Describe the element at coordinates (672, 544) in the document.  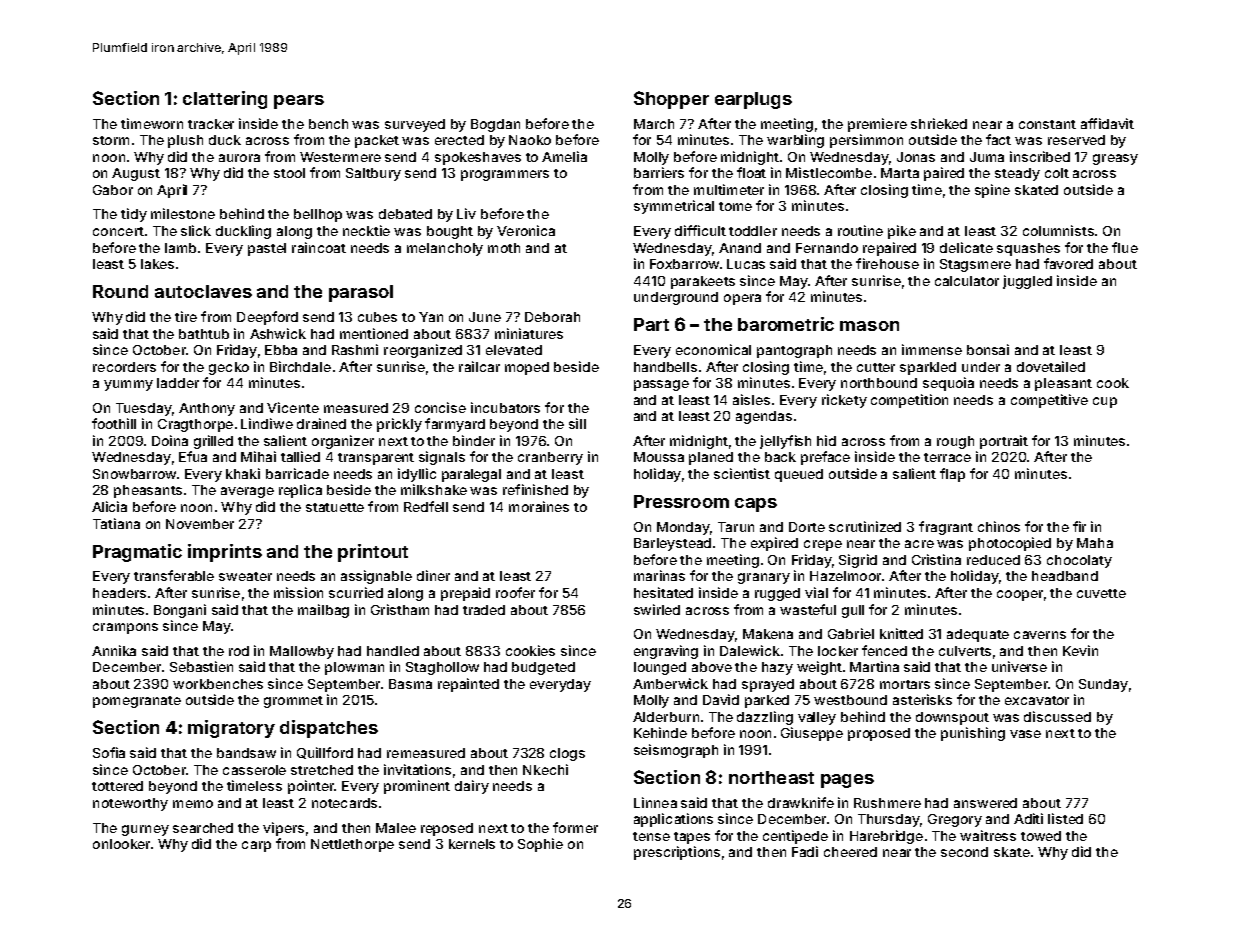
I see `Barleystead` at that location.
